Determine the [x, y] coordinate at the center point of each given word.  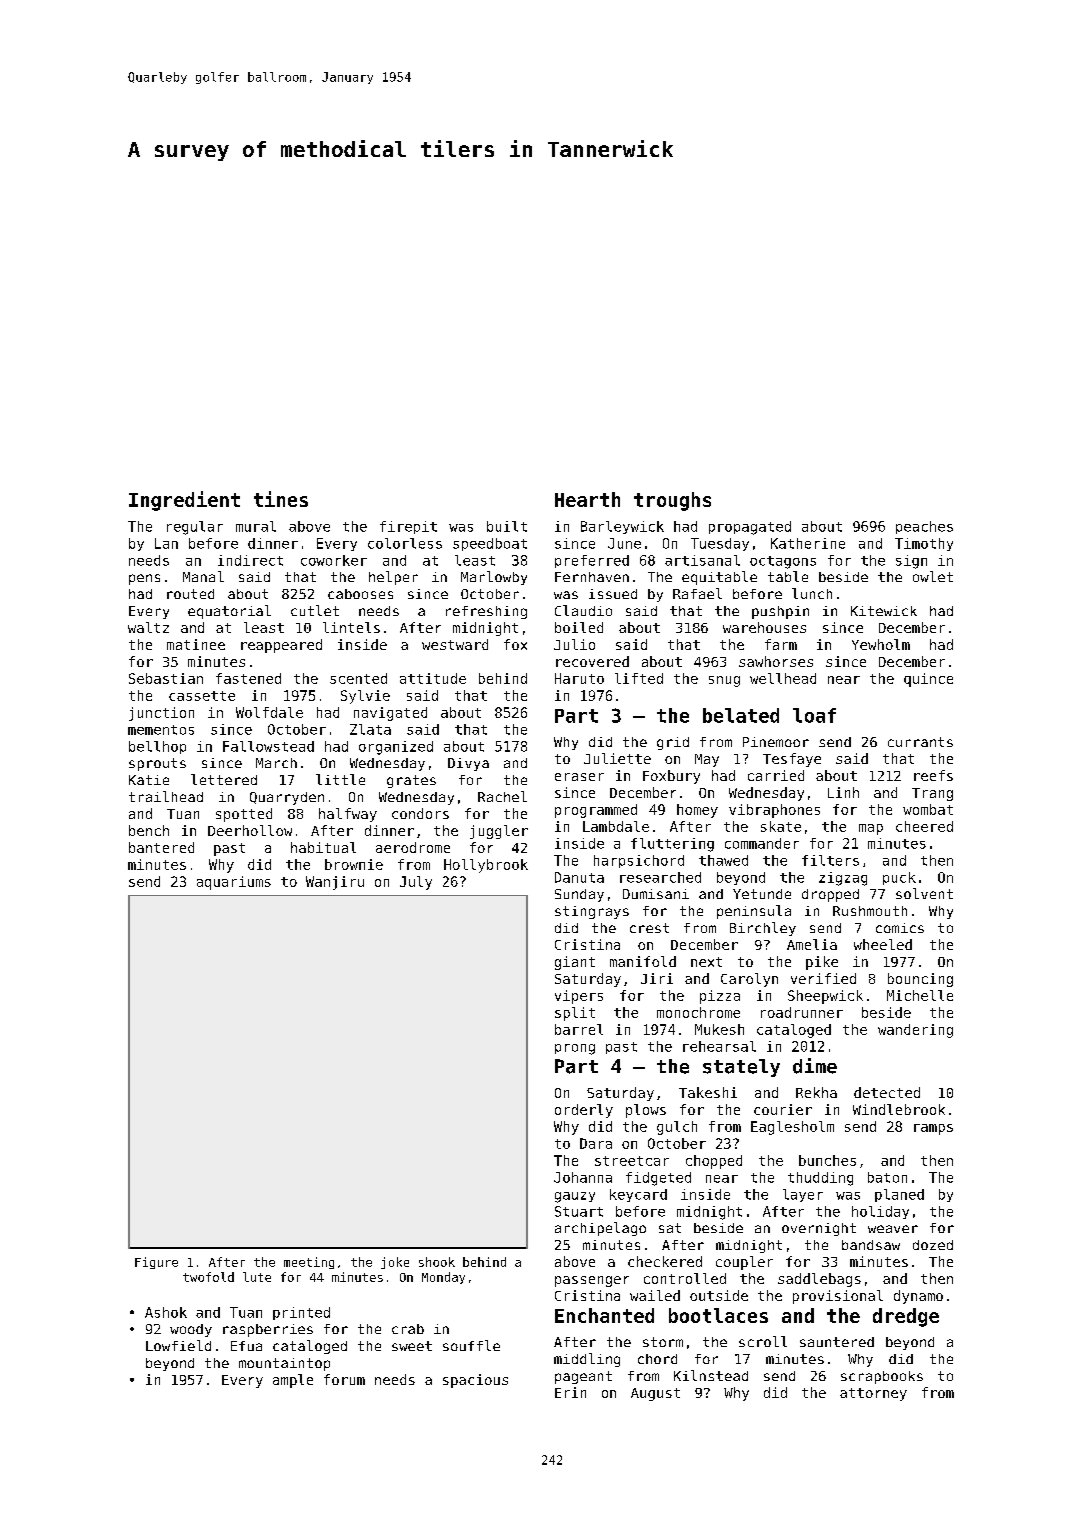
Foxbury [671, 777]
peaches [924, 527]
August [655, 1394]
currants [920, 742]
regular [195, 528]
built [507, 526]
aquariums [234, 883]
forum [344, 1379]
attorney [873, 1394]
